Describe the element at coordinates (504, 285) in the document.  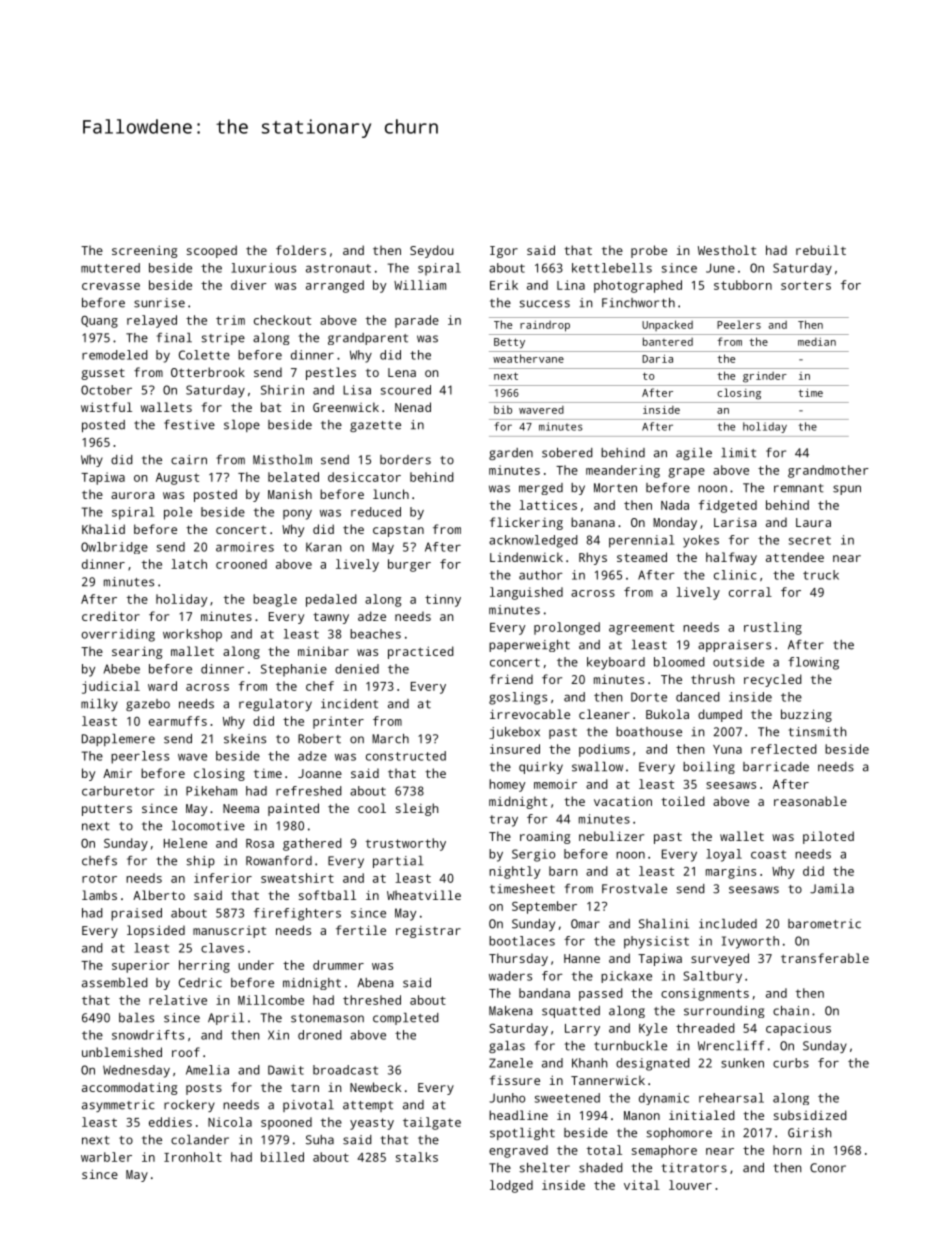
I see `Erik` at that location.
